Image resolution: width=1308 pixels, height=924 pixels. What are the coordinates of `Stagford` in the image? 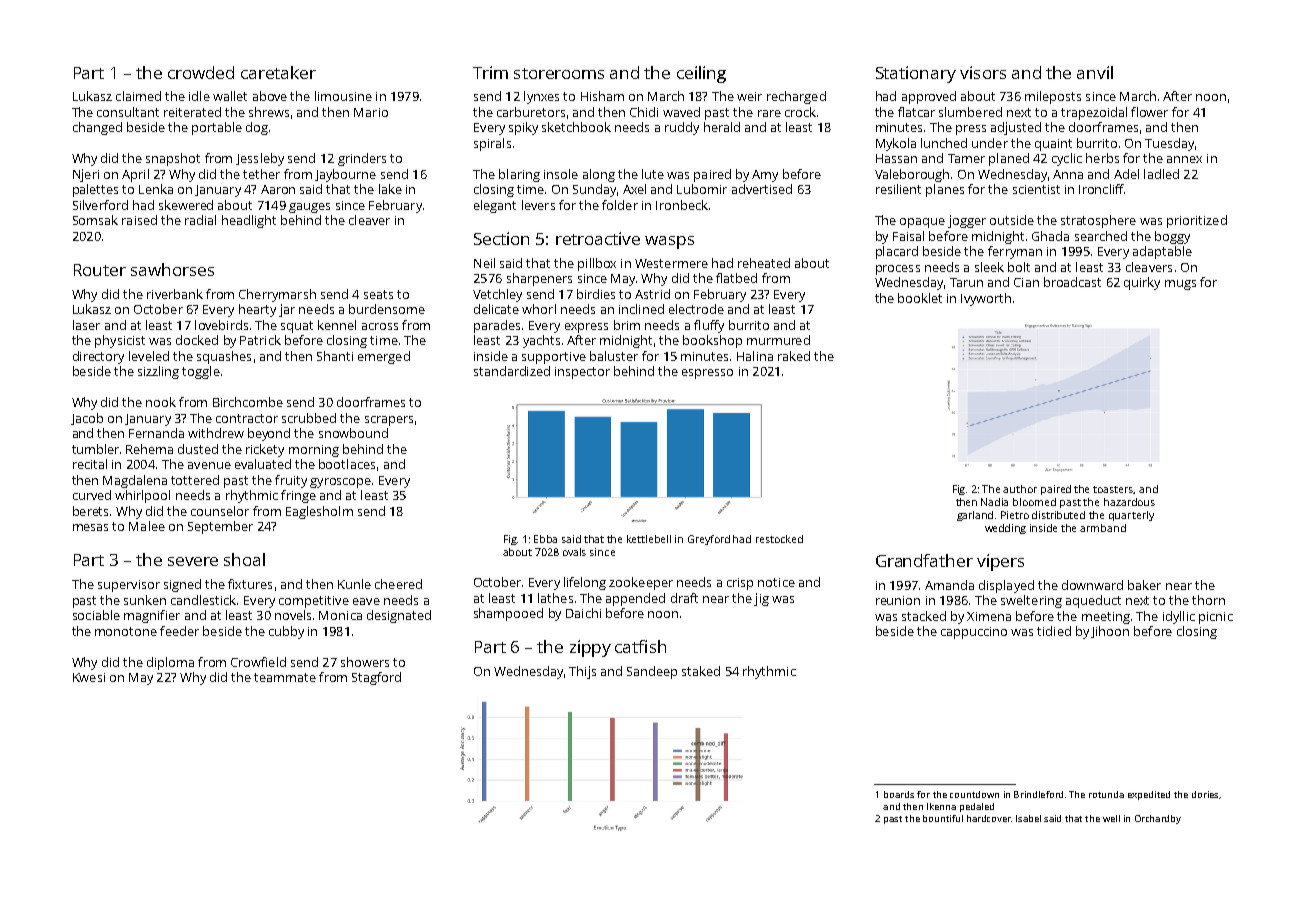 It's located at (376, 678).
